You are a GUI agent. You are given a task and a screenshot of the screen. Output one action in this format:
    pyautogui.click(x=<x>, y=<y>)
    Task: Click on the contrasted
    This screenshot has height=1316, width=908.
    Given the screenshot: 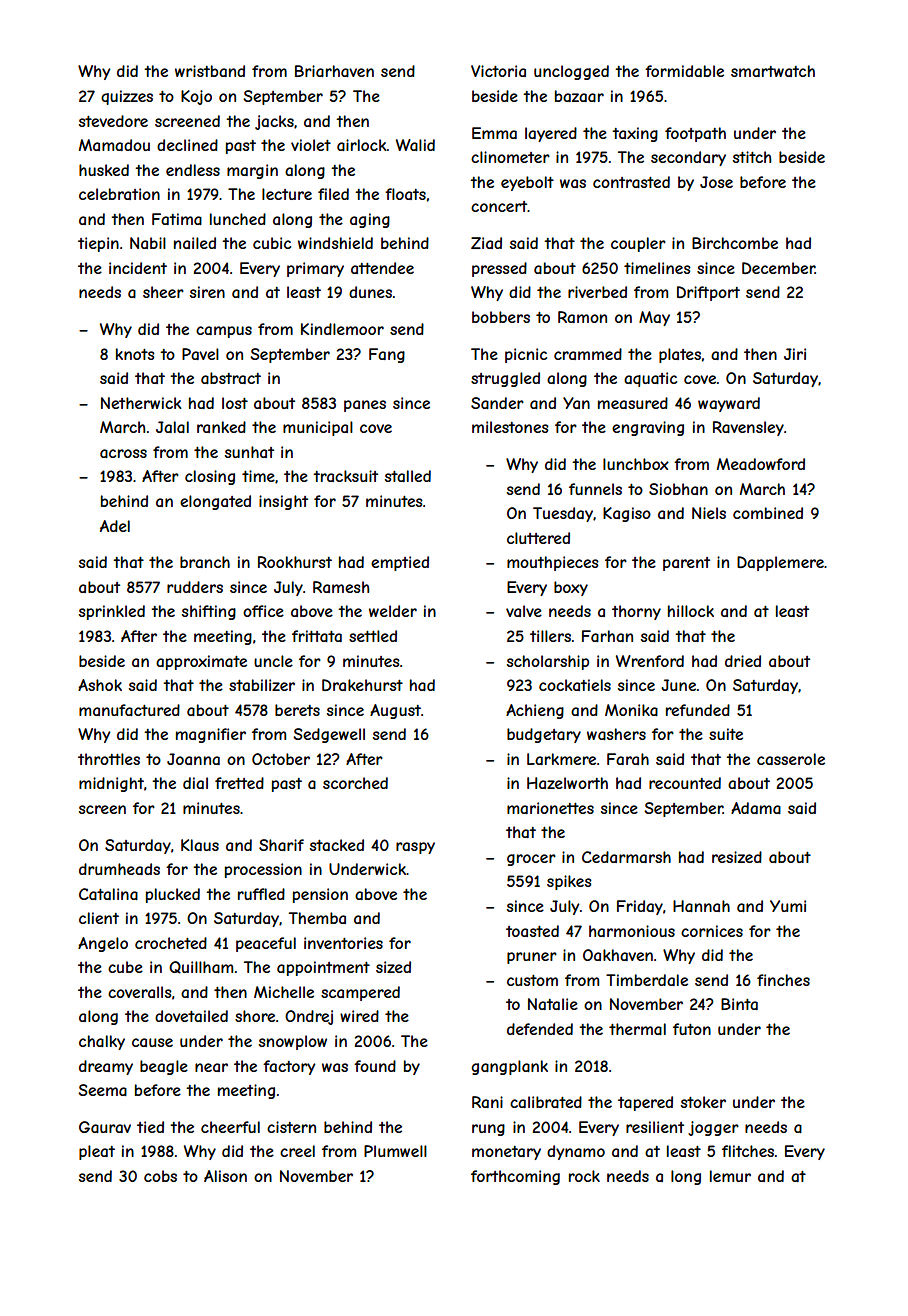 What is the action you would take?
    pyautogui.click(x=631, y=182)
